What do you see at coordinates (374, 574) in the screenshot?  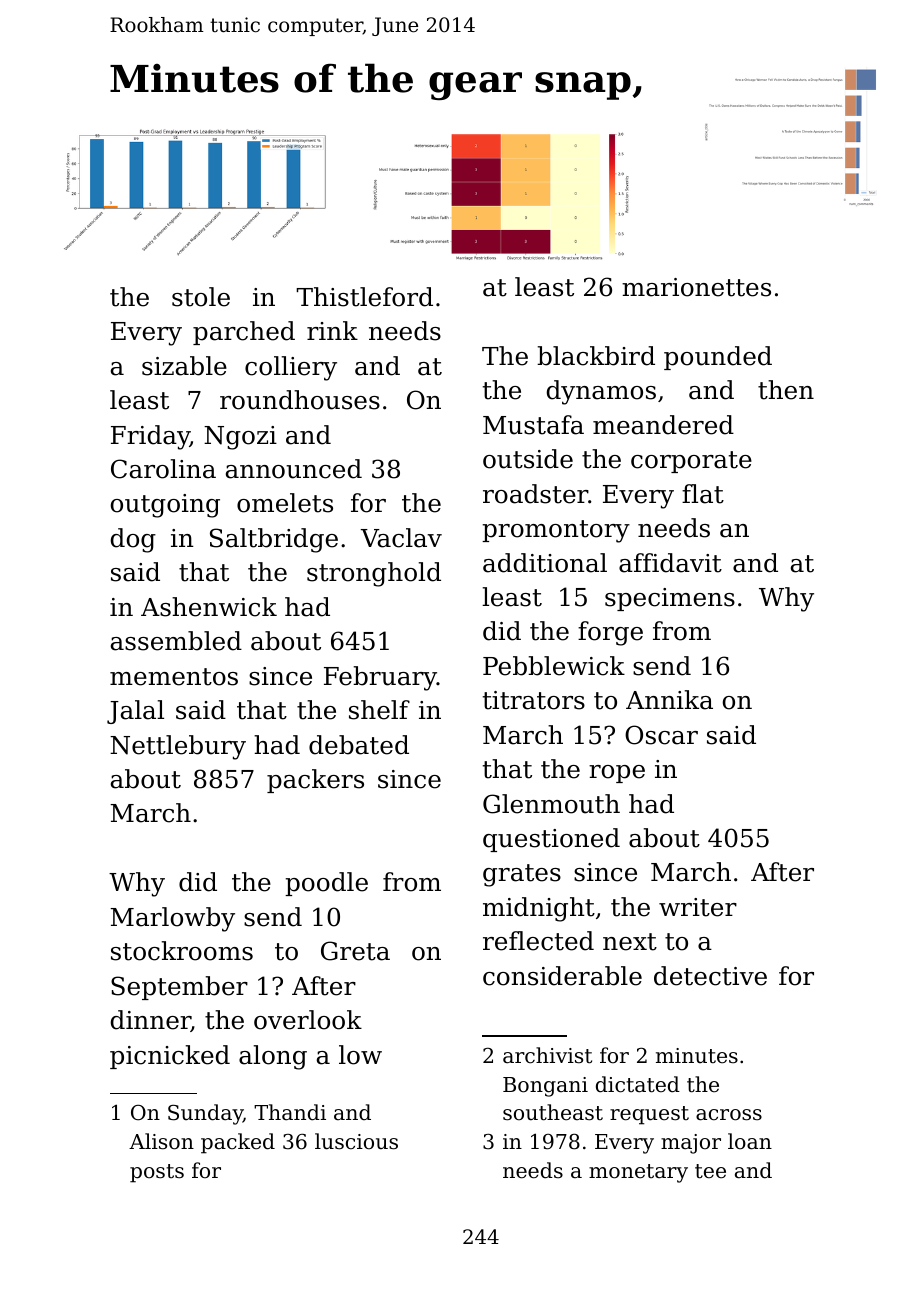 I see `stronghold` at bounding box center [374, 574].
